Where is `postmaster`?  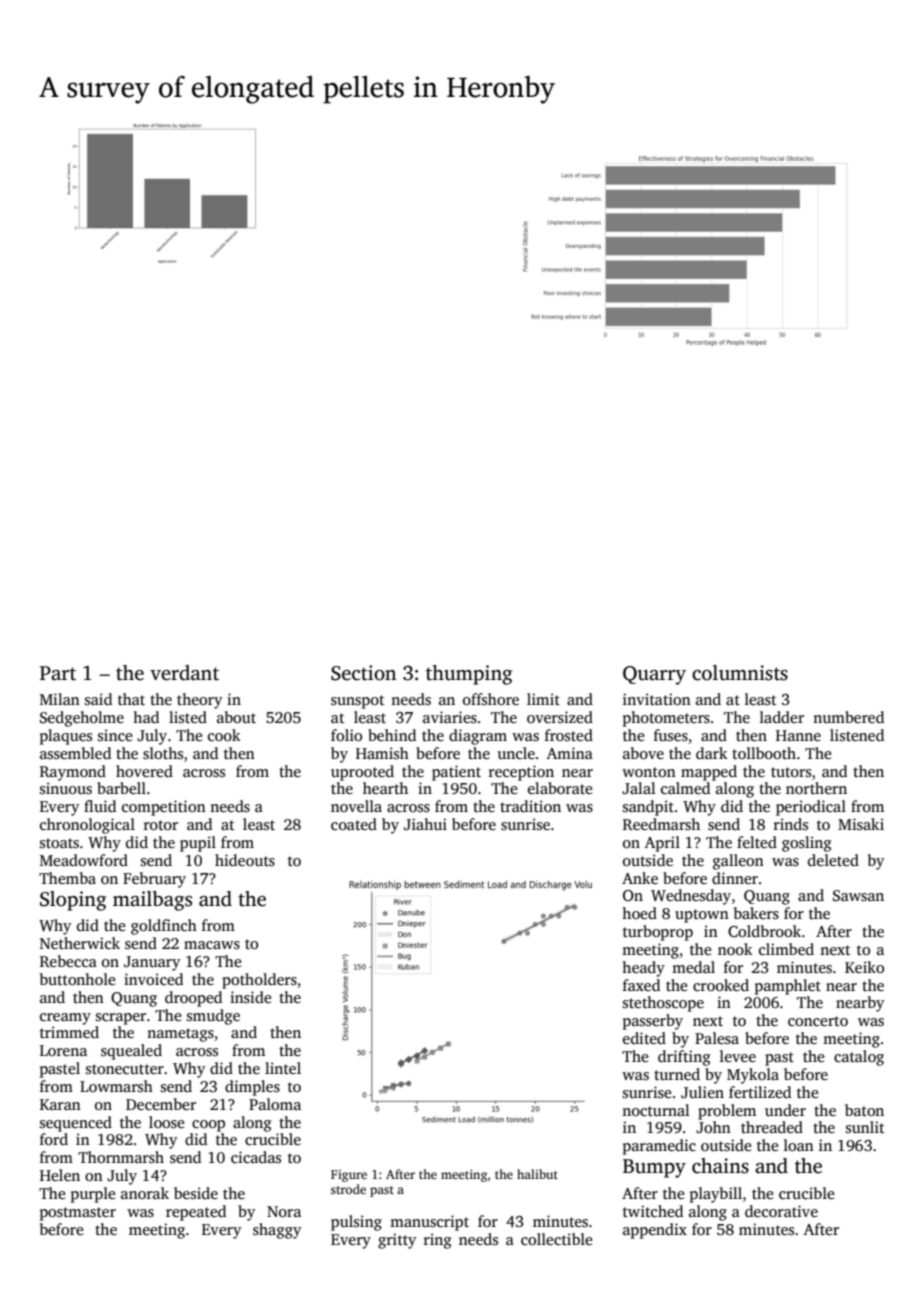 postmaster is located at coordinates (78, 1214).
